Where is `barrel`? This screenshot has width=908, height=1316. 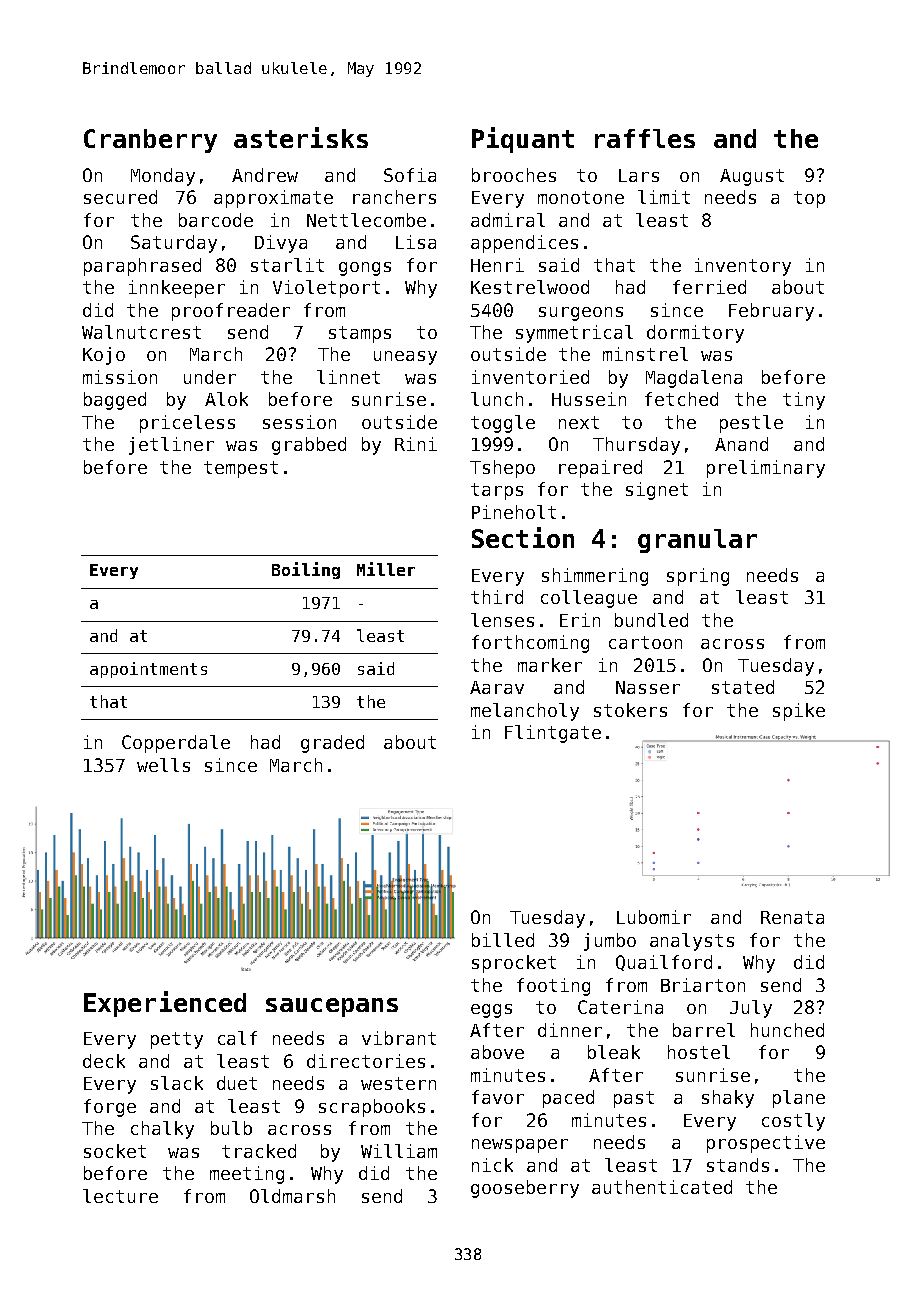
barrel is located at coordinates (704, 1030).
